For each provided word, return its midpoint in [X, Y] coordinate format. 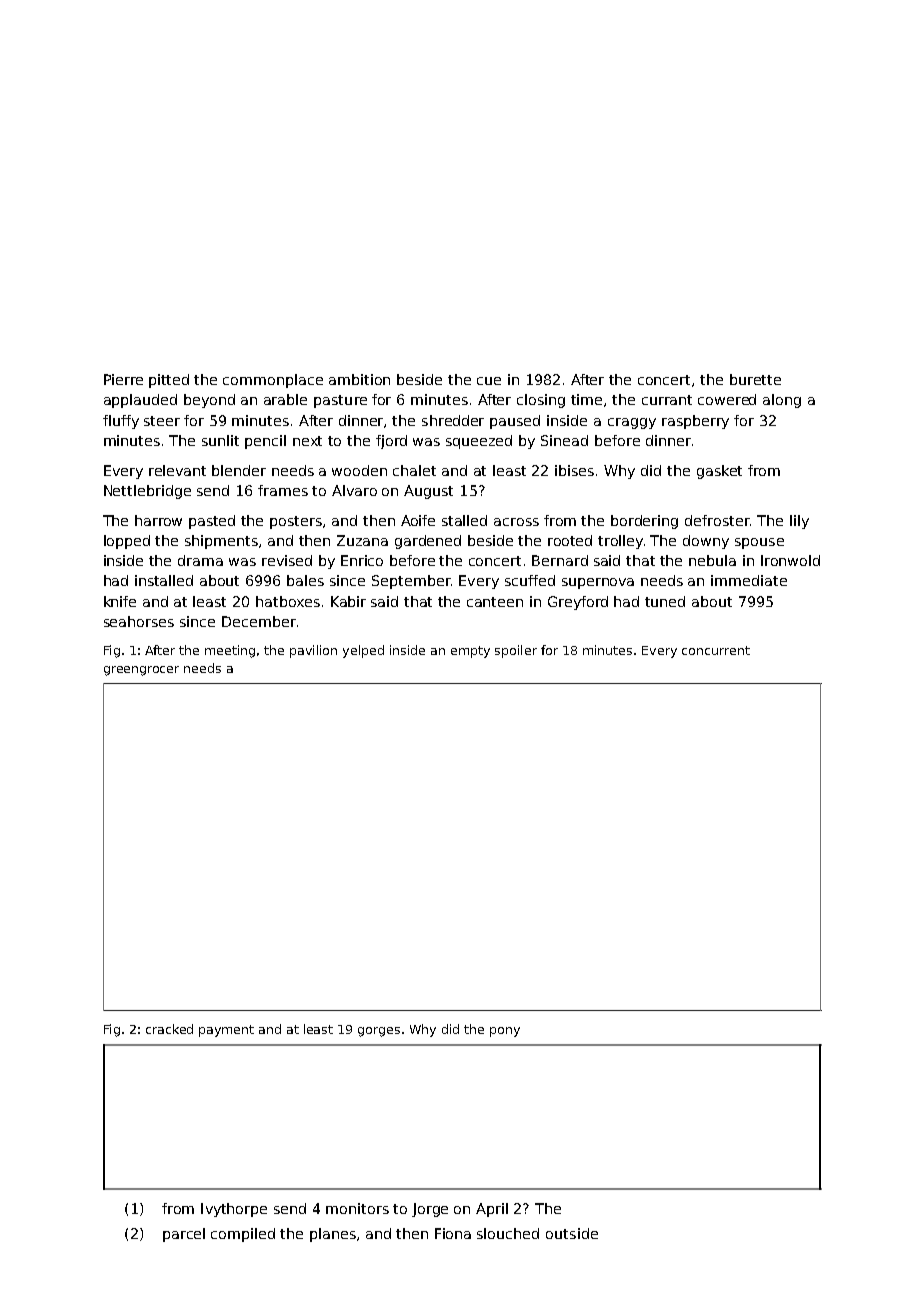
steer [162, 421]
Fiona [453, 1233]
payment [226, 1031]
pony [505, 1032]
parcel [184, 1235]
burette [755, 379]
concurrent [716, 650]
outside [572, 1233]
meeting [230, 651]
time [586, 399]
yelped [363, 651]
